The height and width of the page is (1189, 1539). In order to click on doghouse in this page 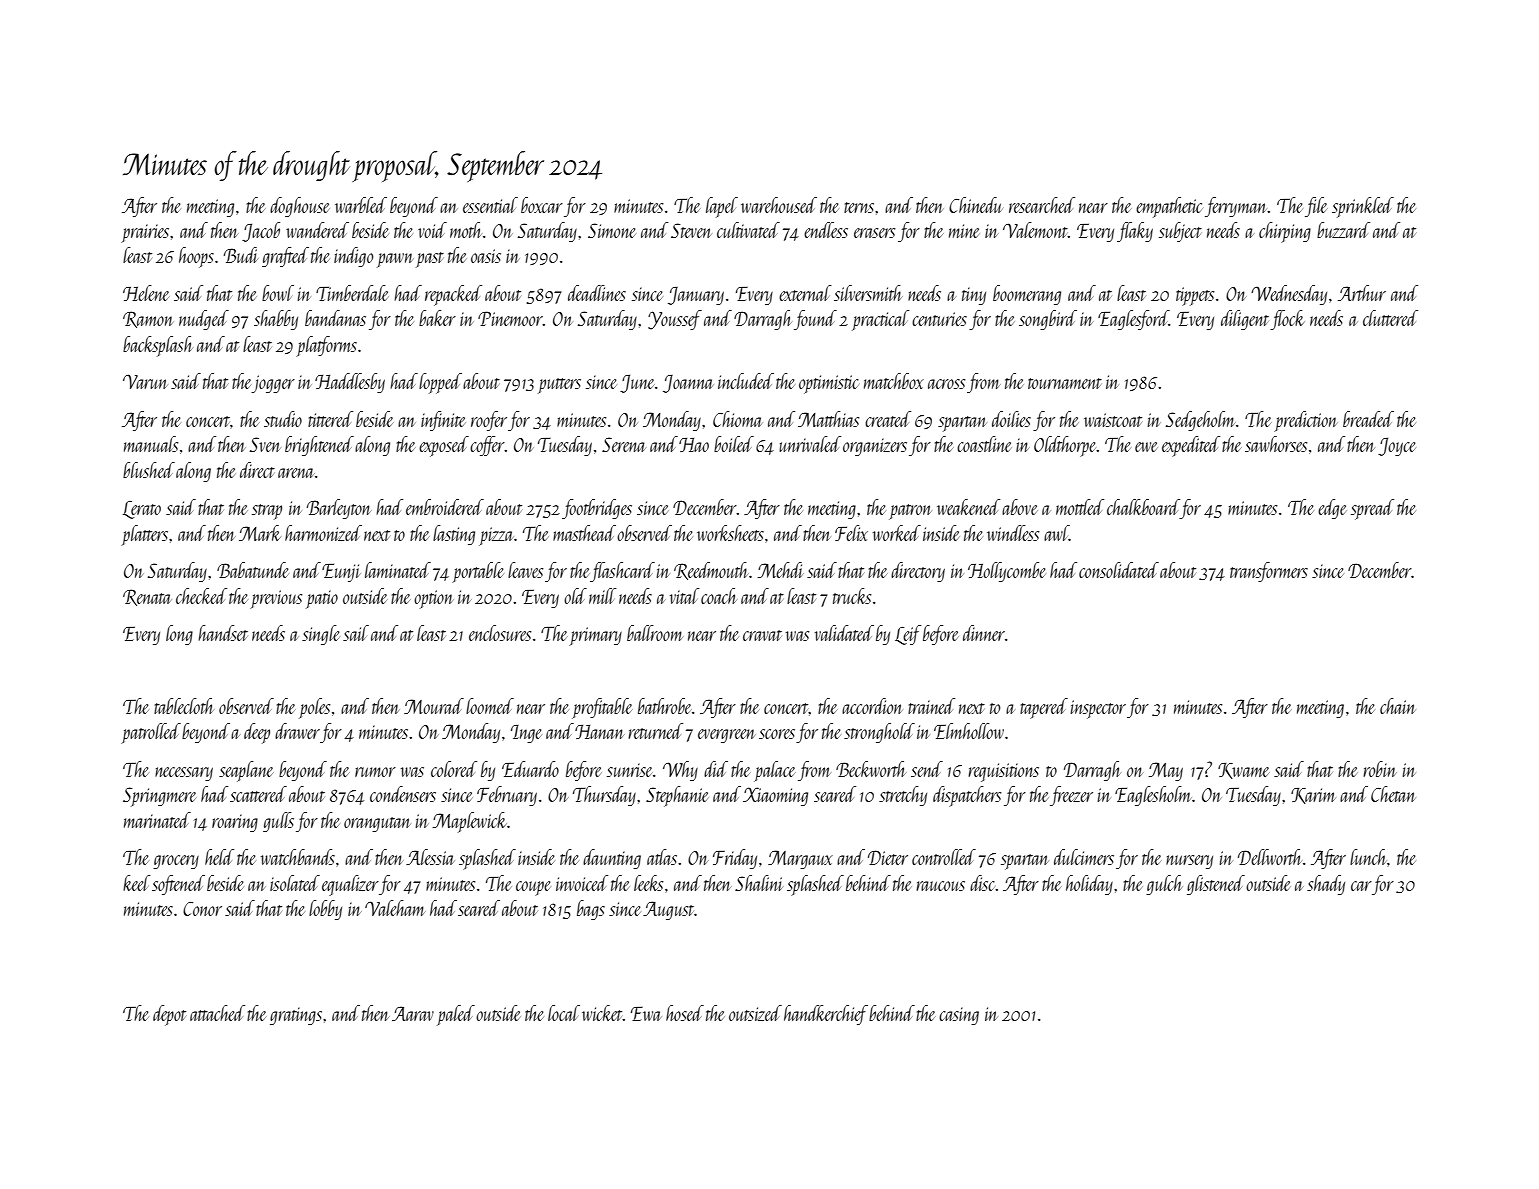, I will do `click(300, 207)`.
